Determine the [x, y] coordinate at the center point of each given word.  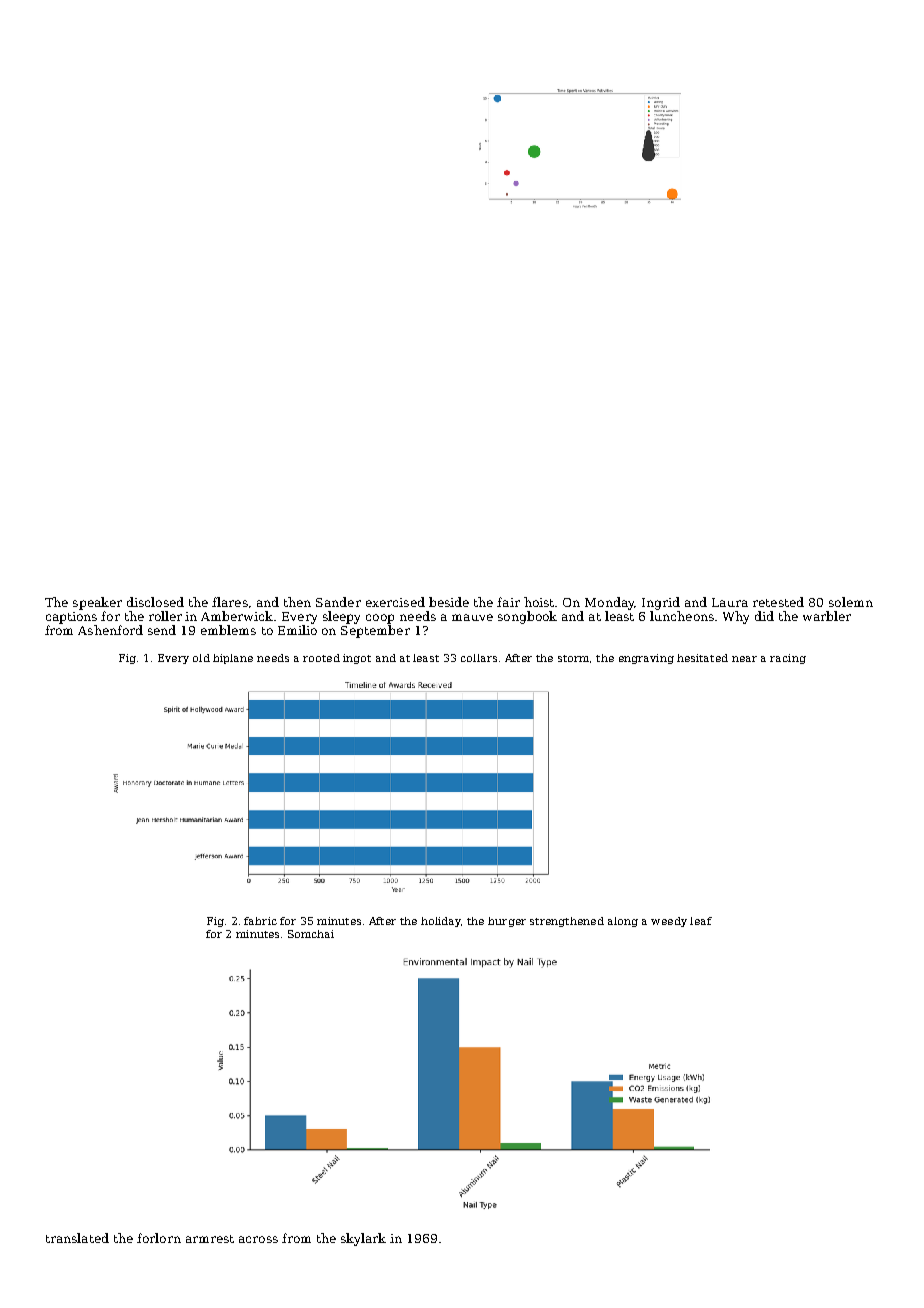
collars [479, 658]
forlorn [159, 1238]
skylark [363, 1239]
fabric [260, 921]
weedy [669, 922]
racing [788, 659]
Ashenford [110, 630]
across [258, 1239]
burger [507, 922]
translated [77, 1238]
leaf [701, 921]
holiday [441, 922]
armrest [210, 1239]
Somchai [311, 934]
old [201, 658]
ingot [357, 659]
